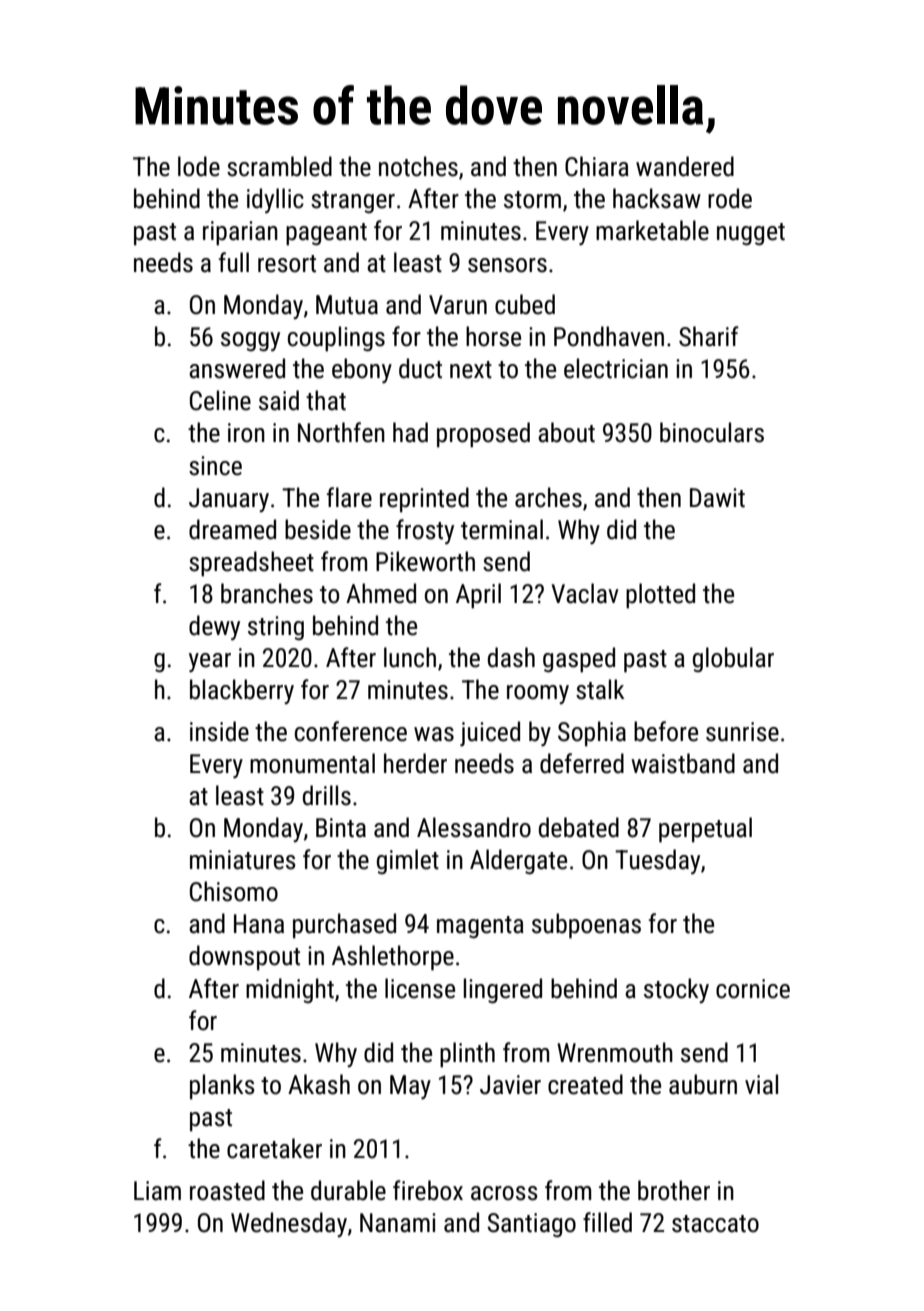  Describe the element at coordinates (157, 1191) in the screenshot. I see `Liam` at that location.
